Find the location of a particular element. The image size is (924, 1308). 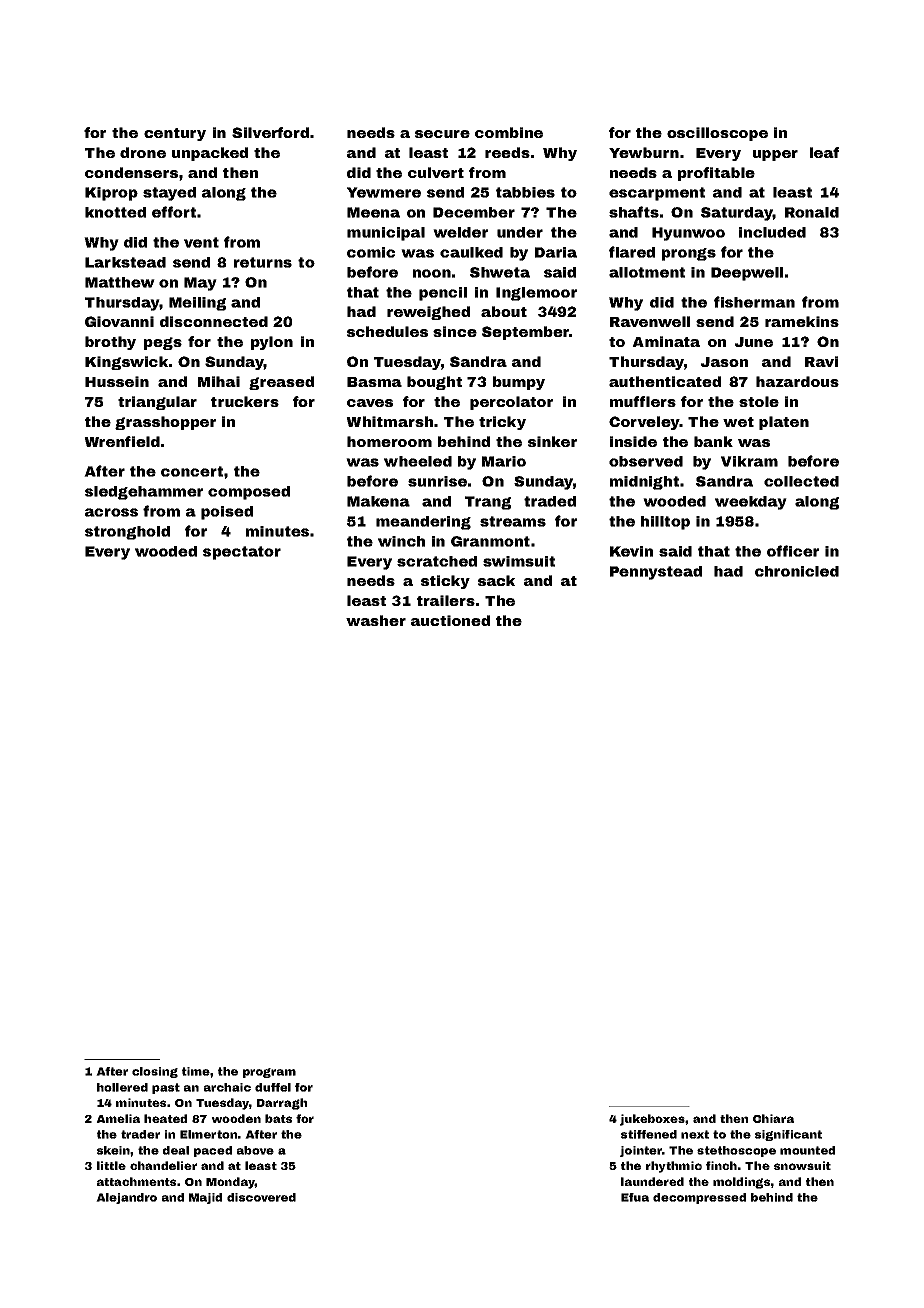

unpacked is located at coordinates (210, 154).
